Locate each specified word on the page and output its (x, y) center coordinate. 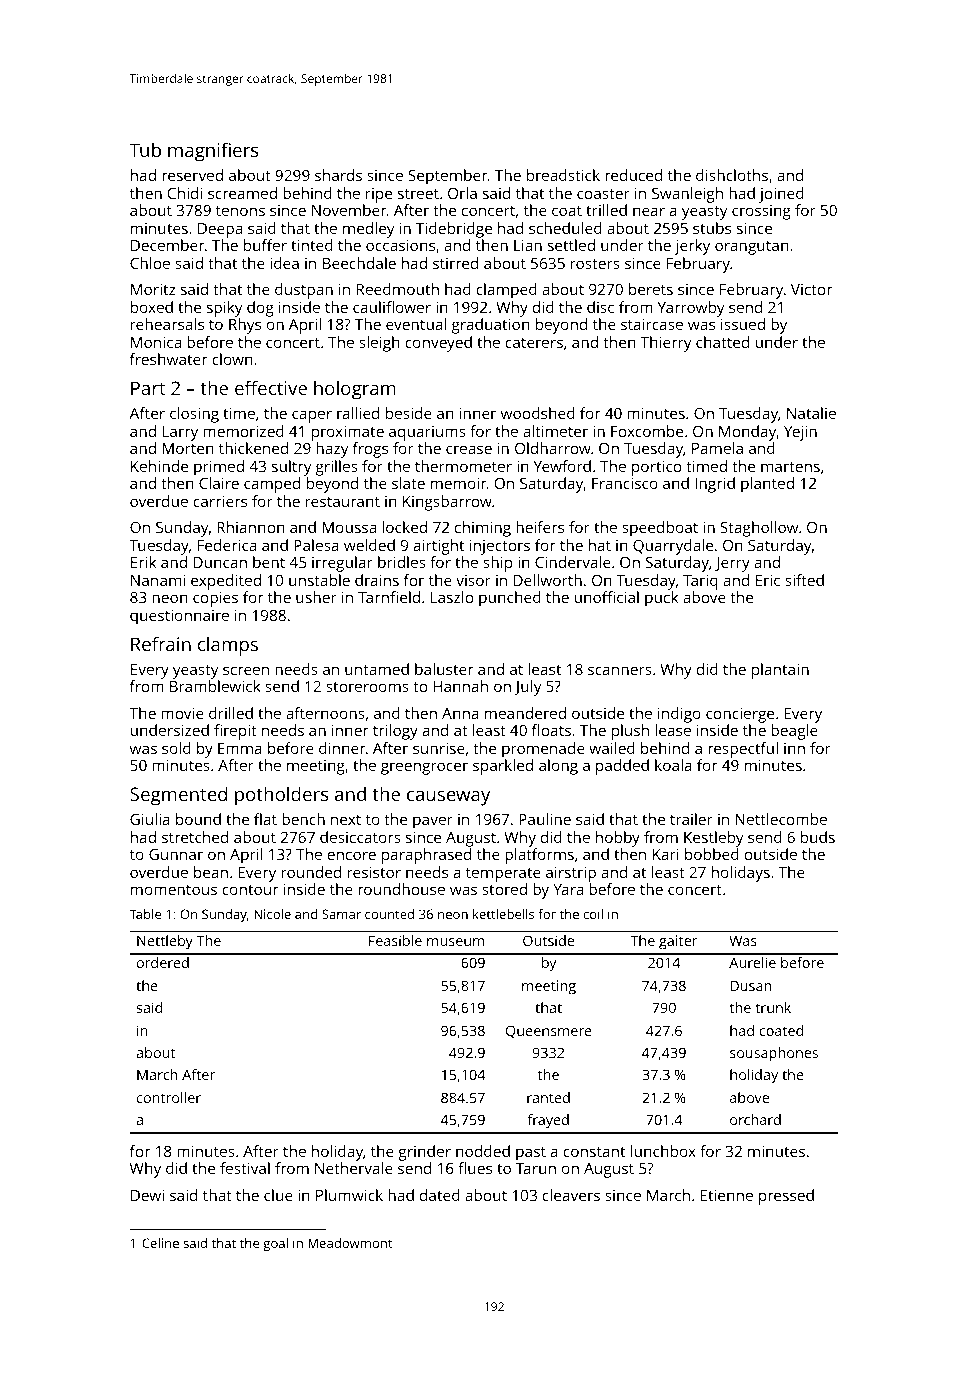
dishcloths (732, 175)
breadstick (563, 175)
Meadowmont (350, 1243)
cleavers (571, 1195)
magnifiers (213, 152)
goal (275, 1244)
